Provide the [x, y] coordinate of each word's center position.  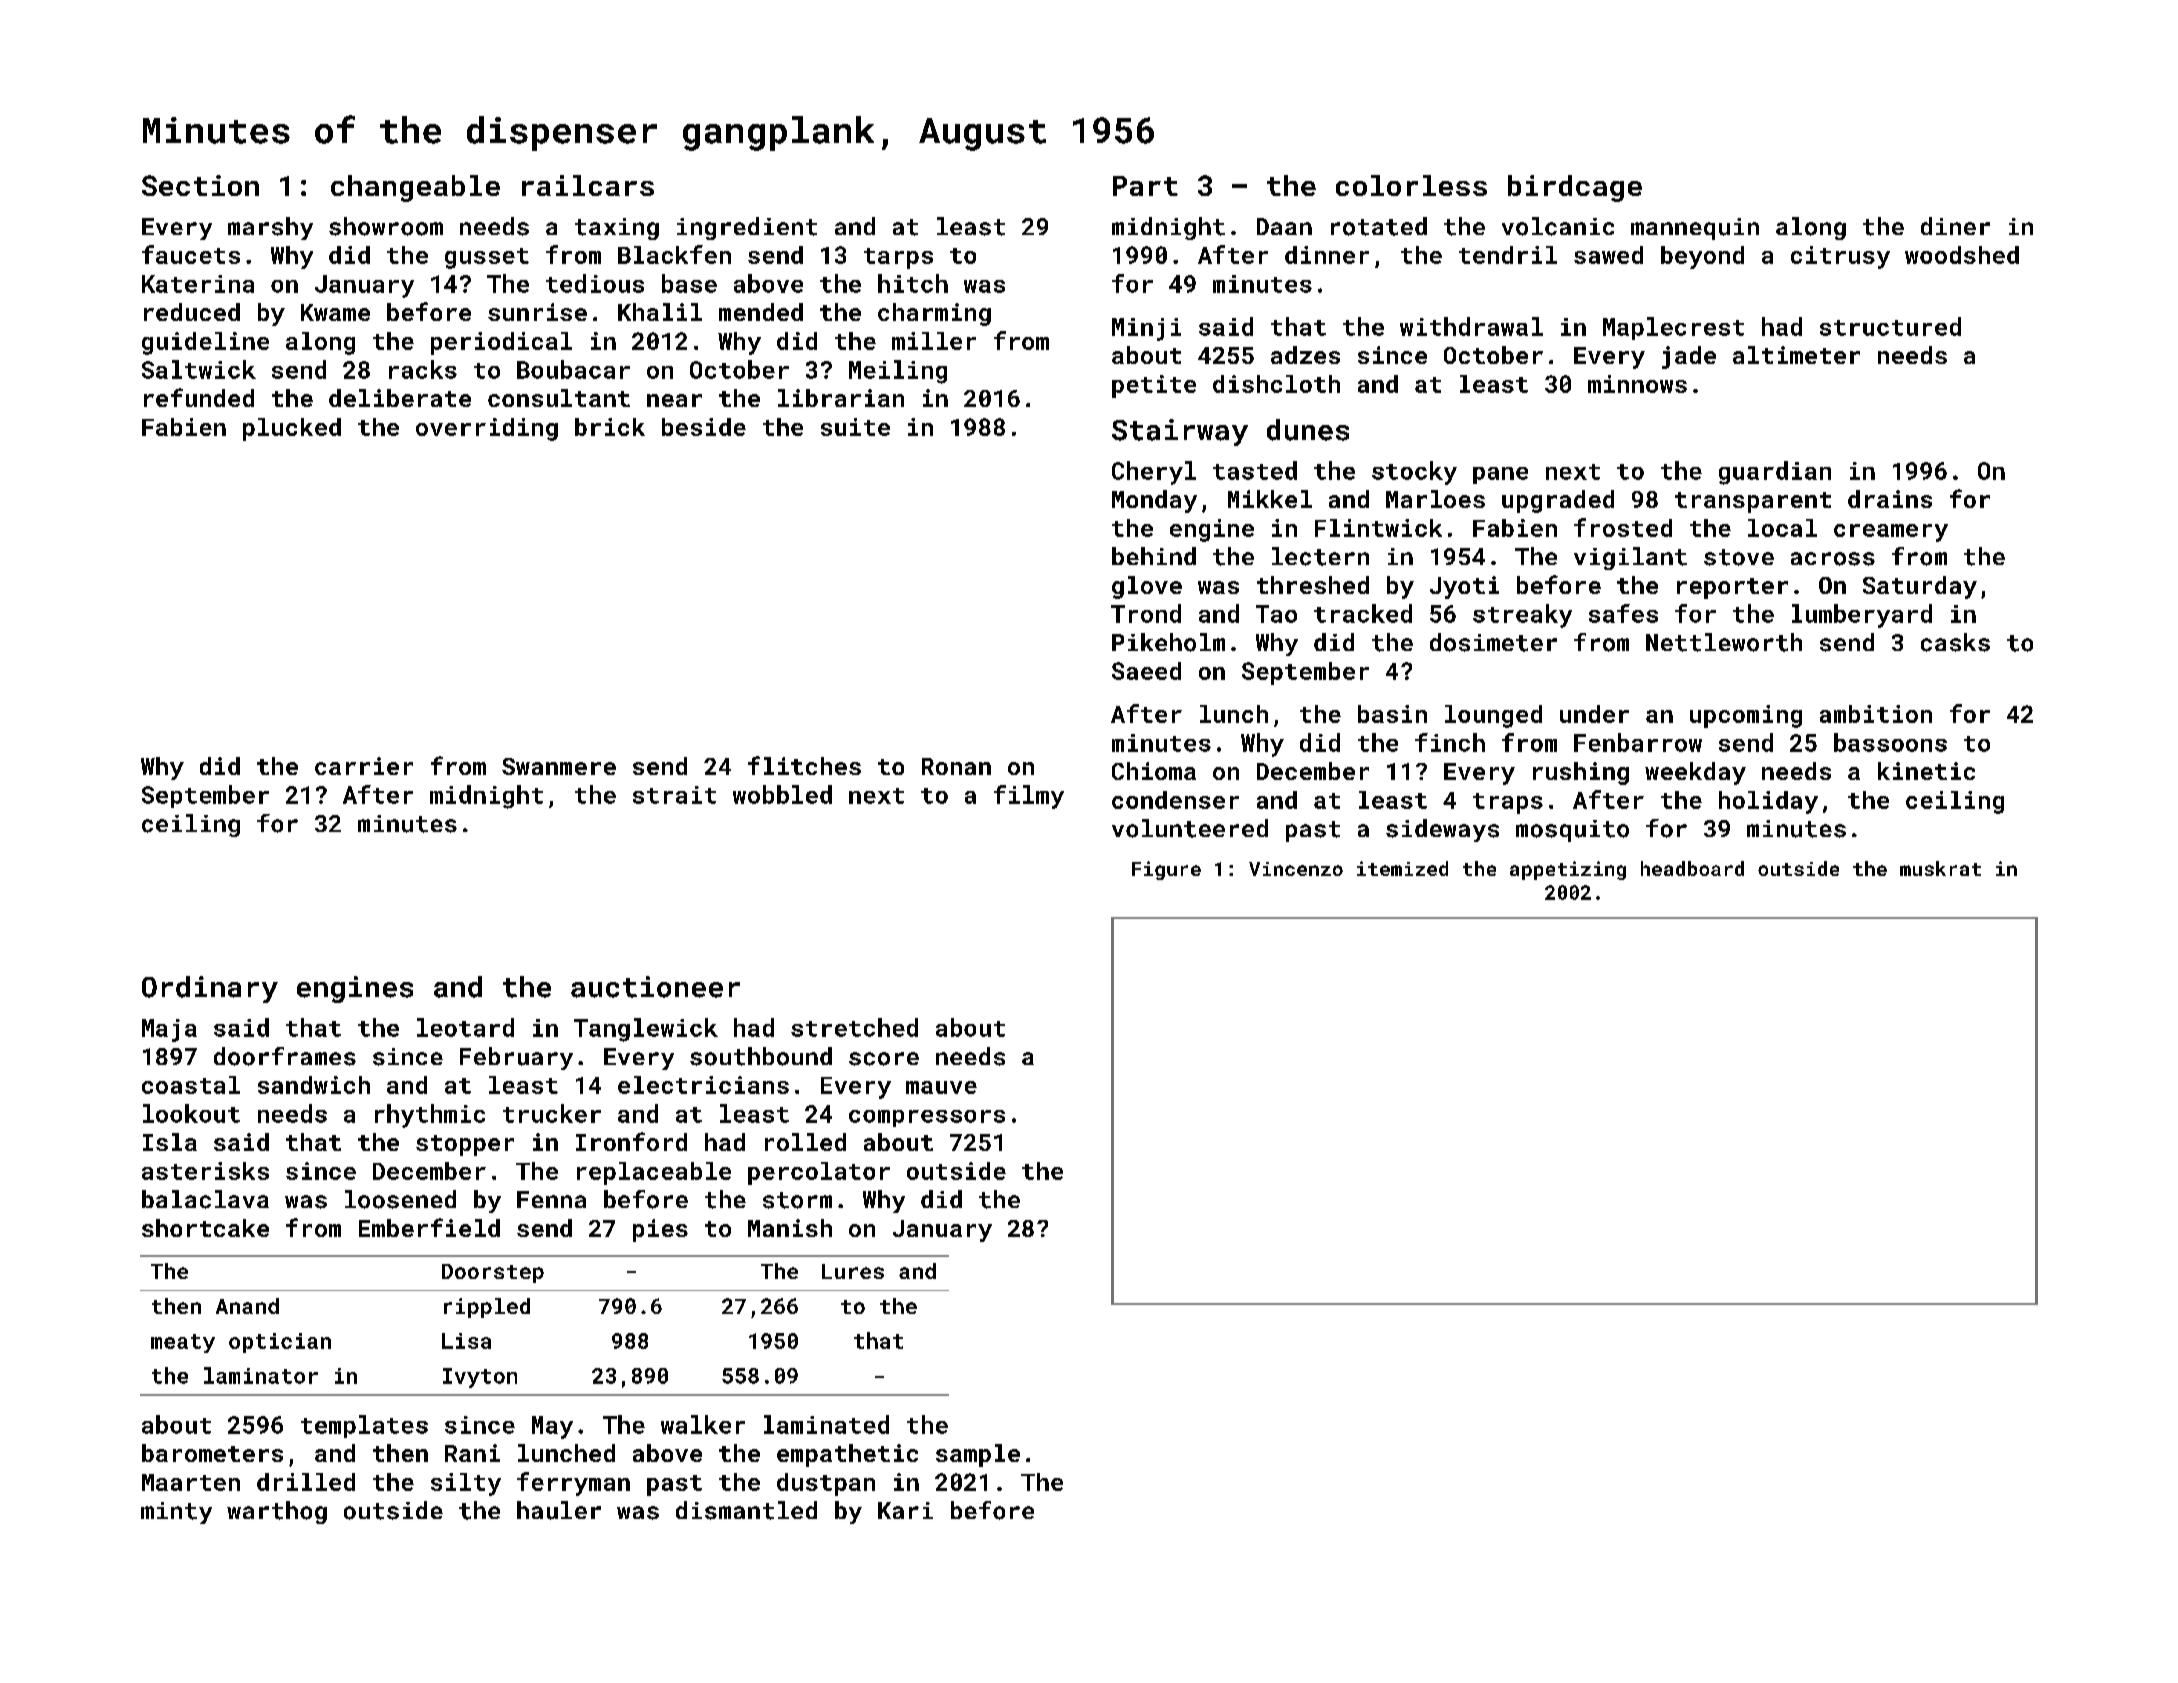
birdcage [1575, 188]
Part [1145, 186]
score [884, 1059]
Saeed [1146, 671]
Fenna [551, 1199]
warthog [277, 1512]
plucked [292, 429]
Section [200, 185]
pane [1500, 475]
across [1833, 559]
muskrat [1940, 868]
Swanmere [559, 766]
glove [1147, 587]
